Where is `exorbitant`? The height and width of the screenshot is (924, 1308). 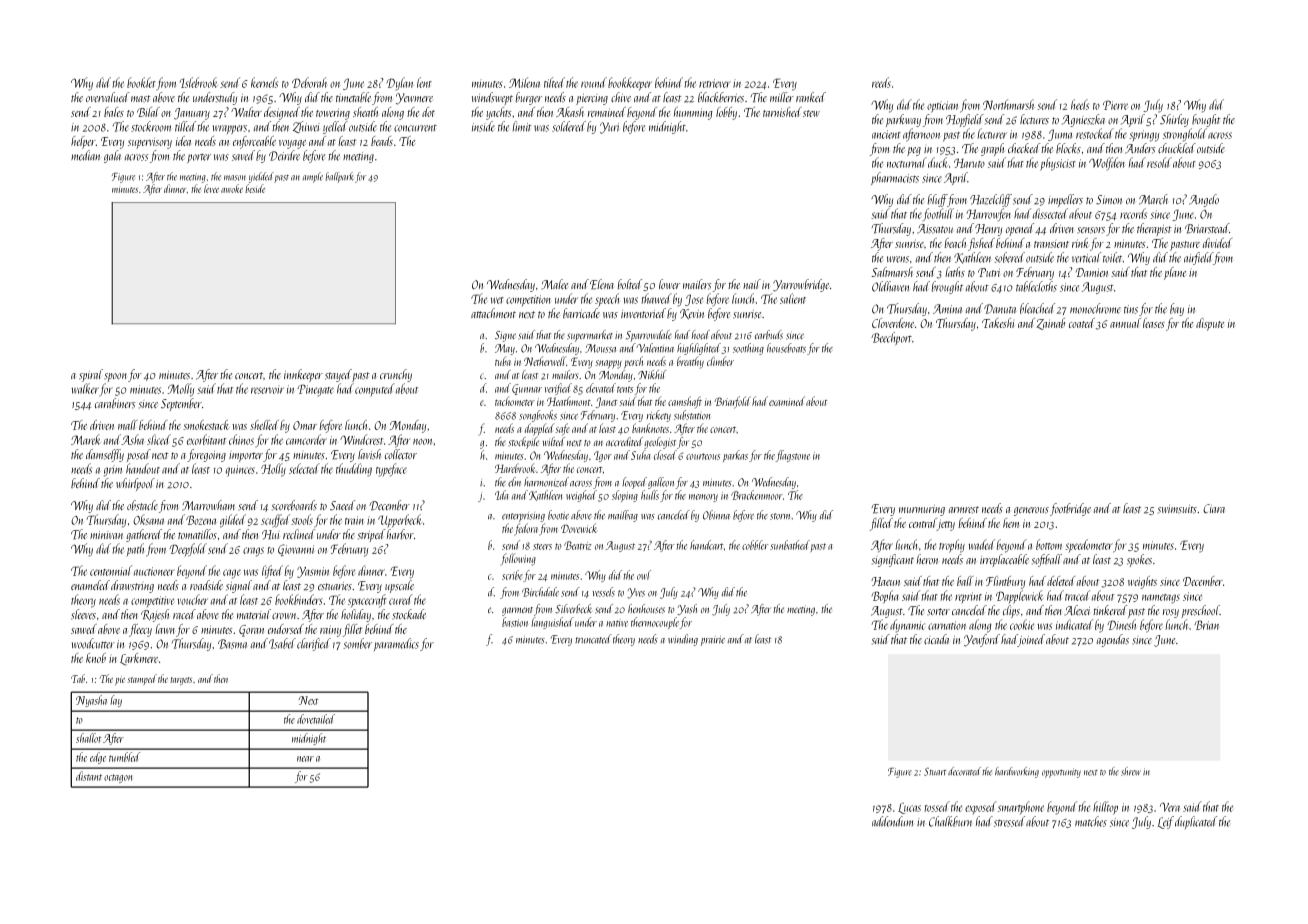 exorbitant is located at coordinates (206, 439).
